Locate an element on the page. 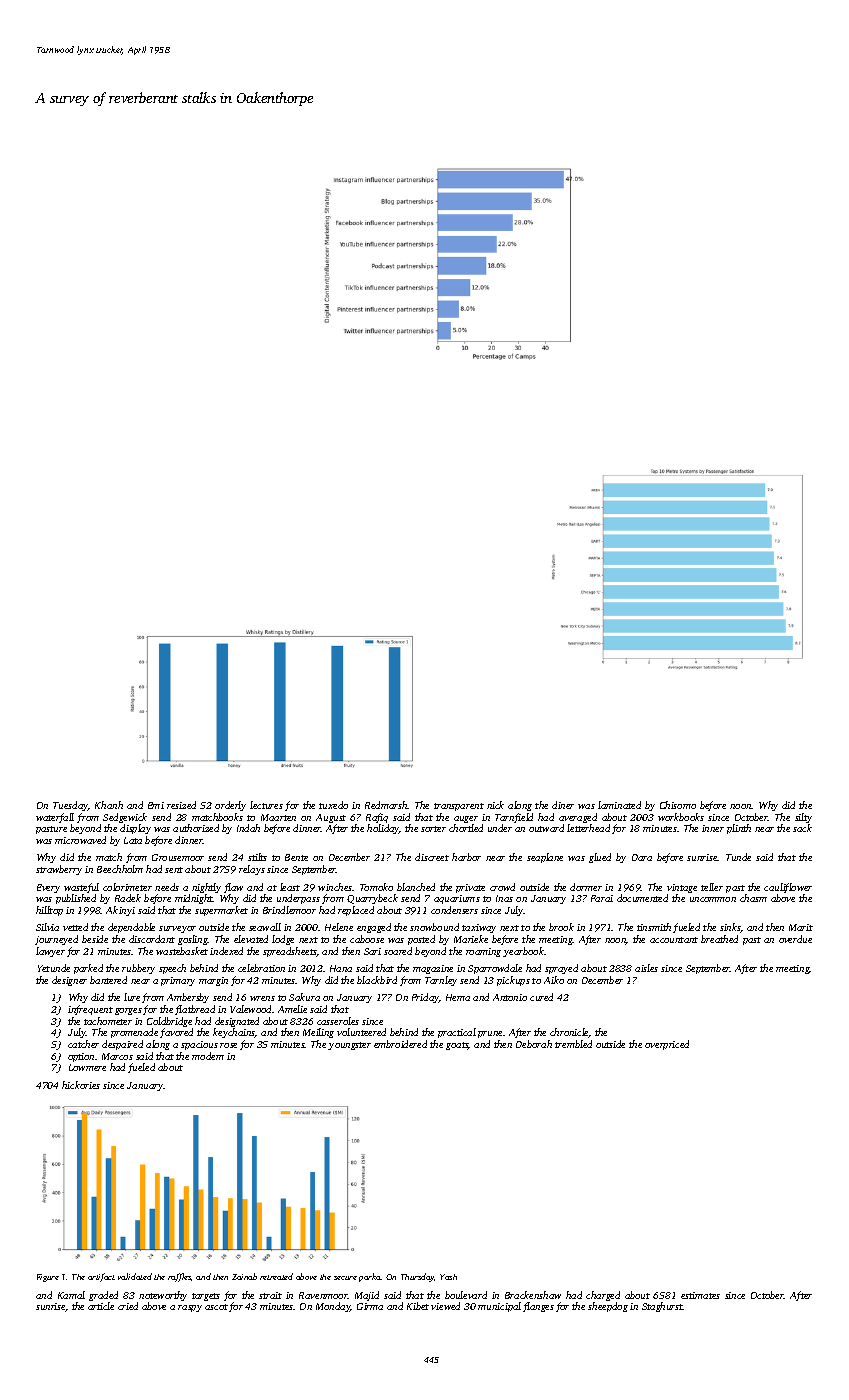  overpriced is located at coordinates (667, 1045).
